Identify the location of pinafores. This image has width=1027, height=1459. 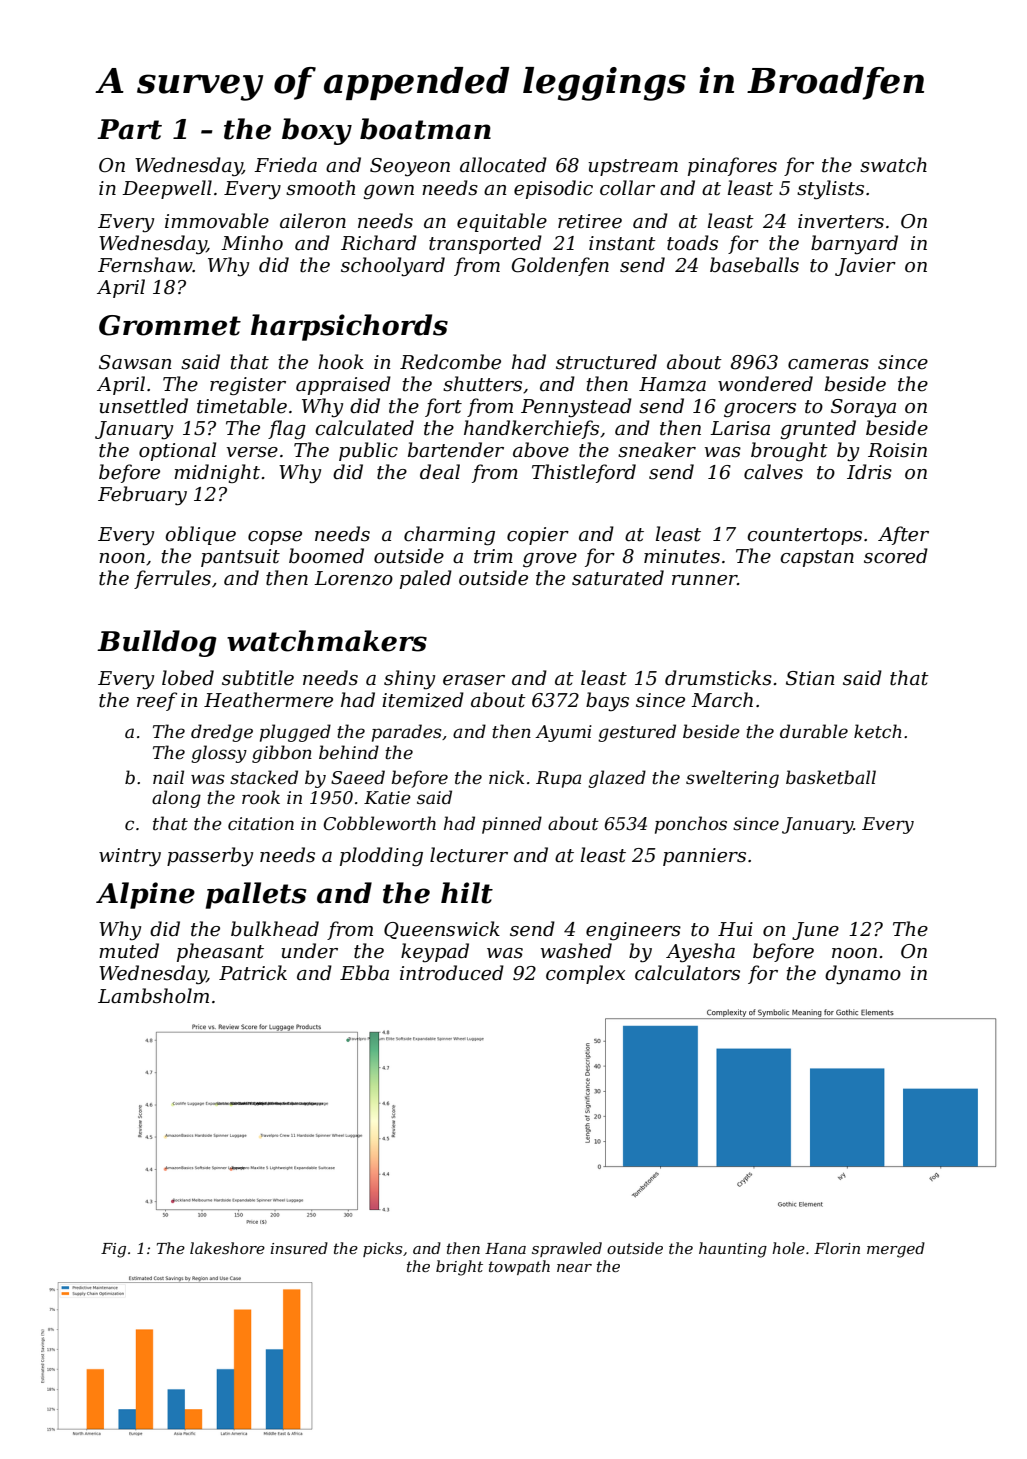
(732, 166).
